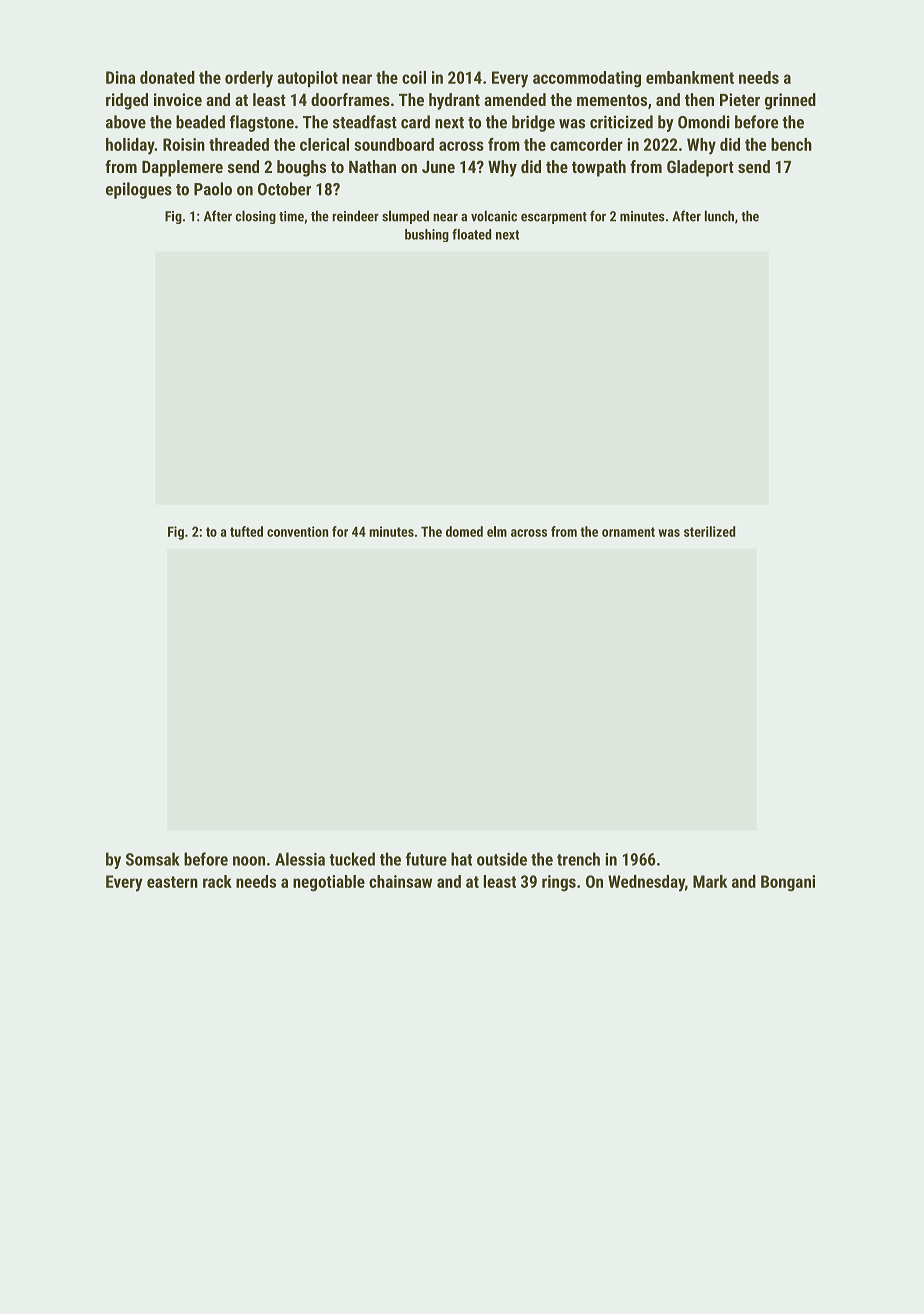 Image resolution: width=924 pixels, height=1314 pixels. Describe the element at coordinates (461, 859) in the image. I see `hat` at that location.
